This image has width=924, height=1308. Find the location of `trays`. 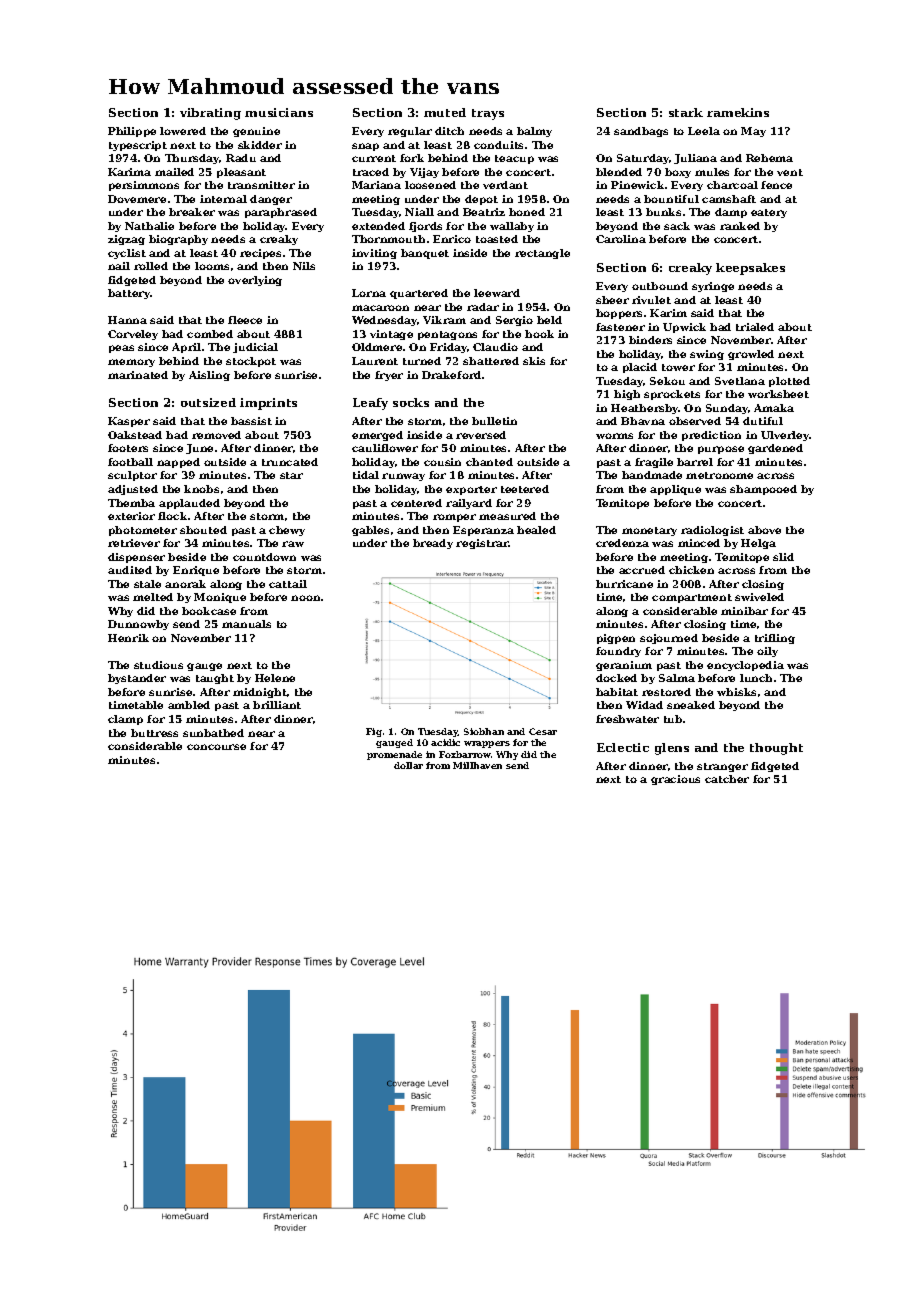

trays is located at coordinates (488, 114).
